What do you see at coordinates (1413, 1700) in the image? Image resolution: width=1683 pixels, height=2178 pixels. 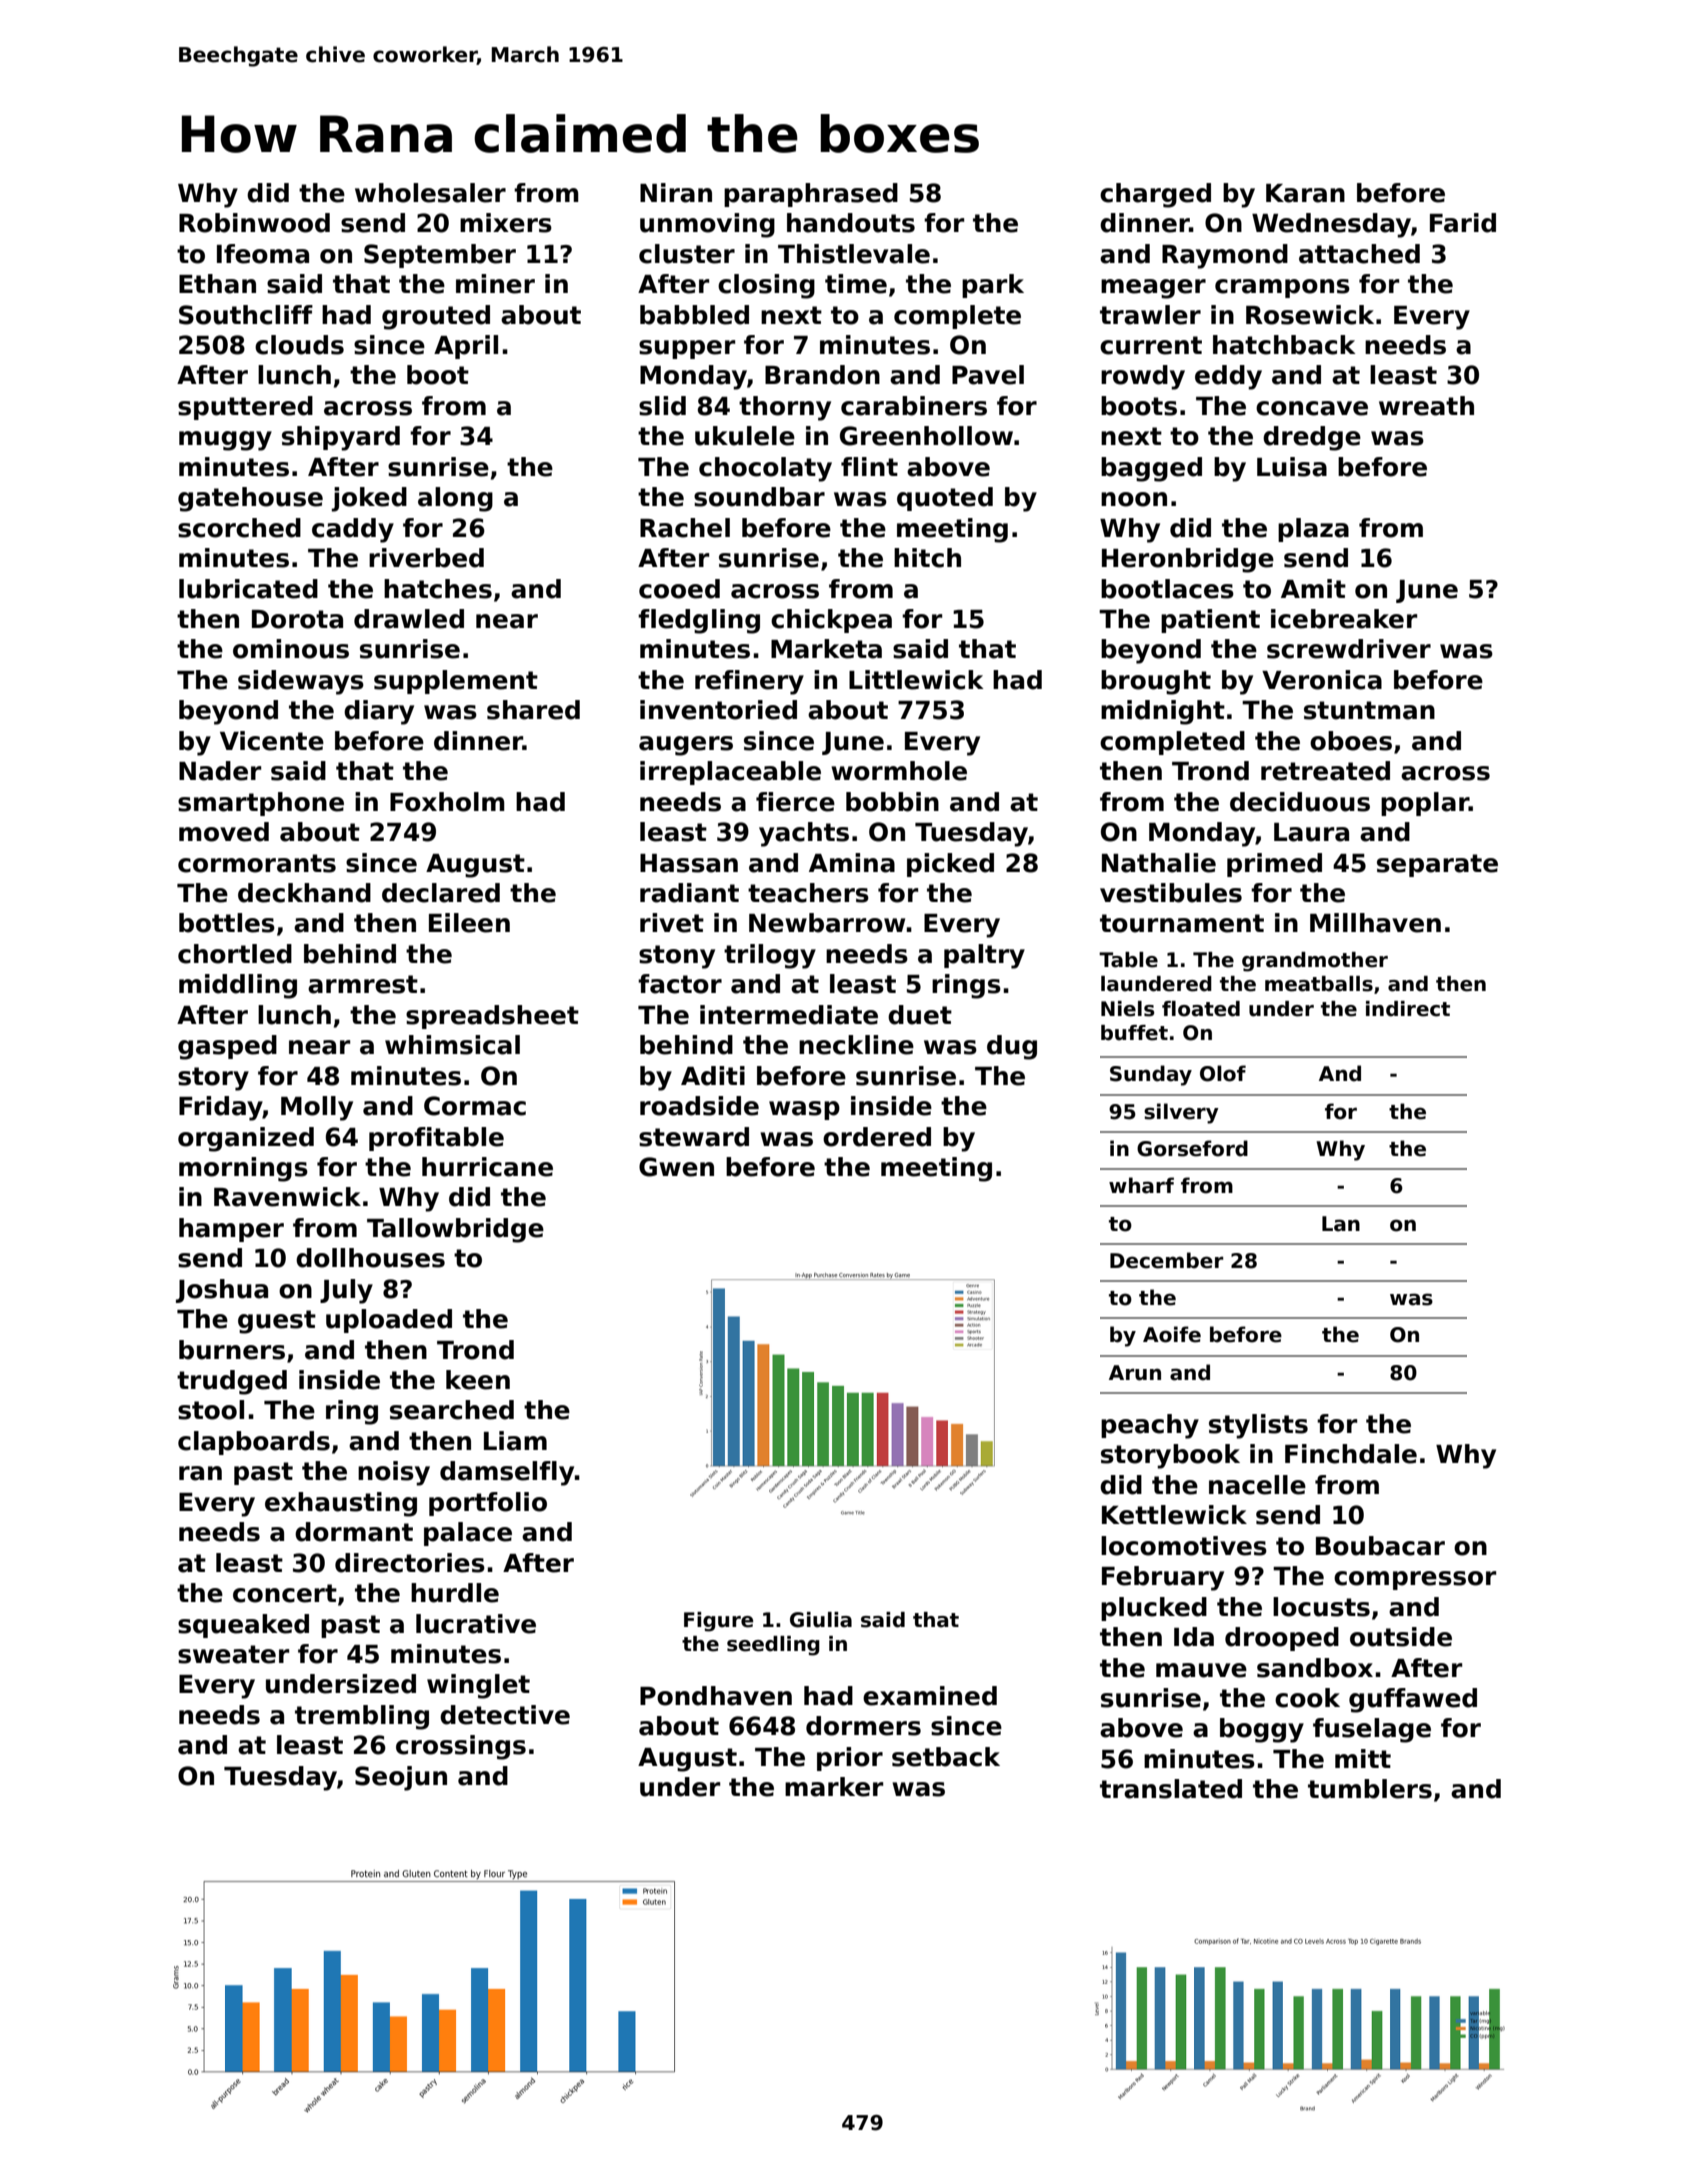 I see `guffawed` at bounding box center [1413, 1700].
